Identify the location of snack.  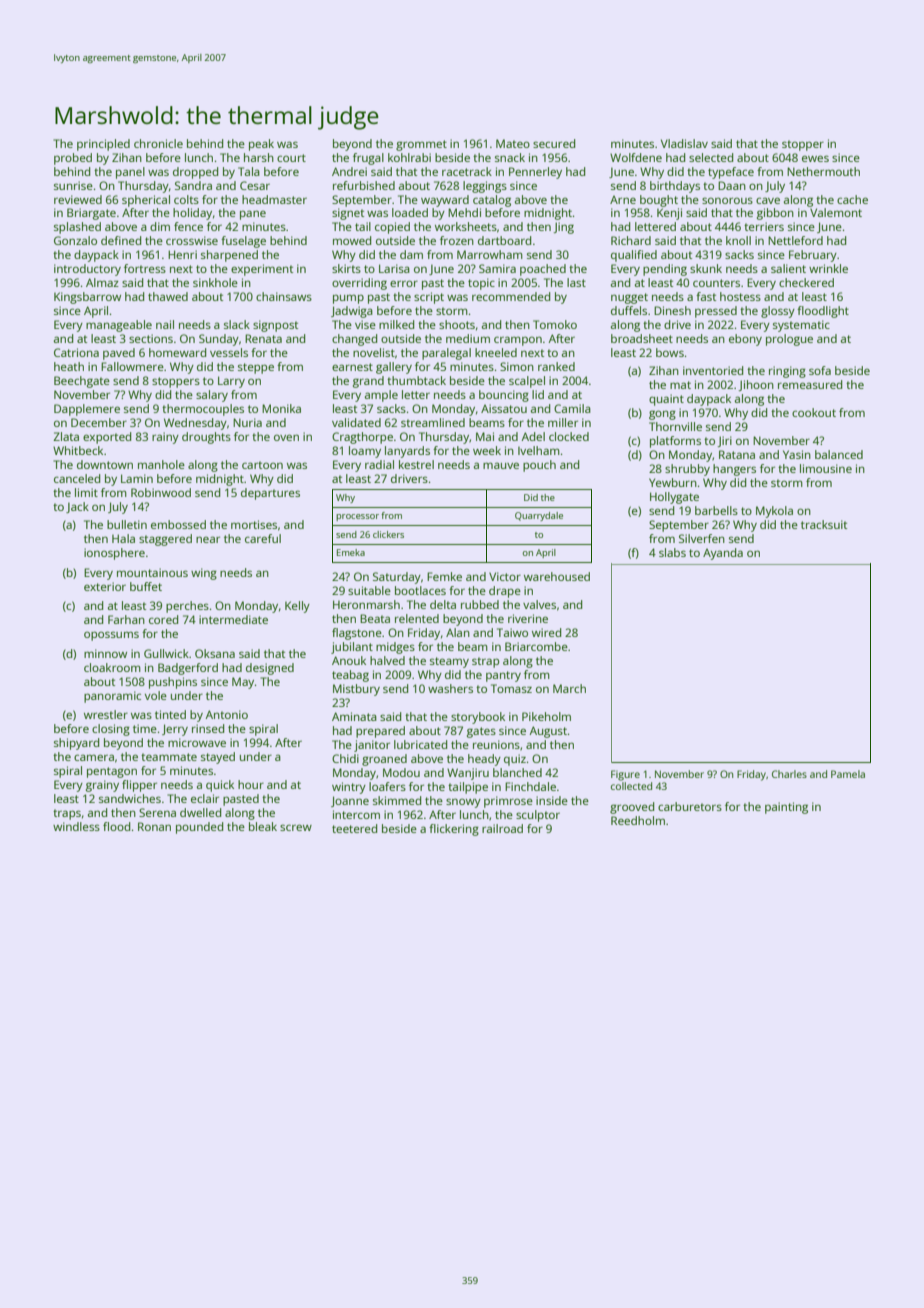
(510, 157).
